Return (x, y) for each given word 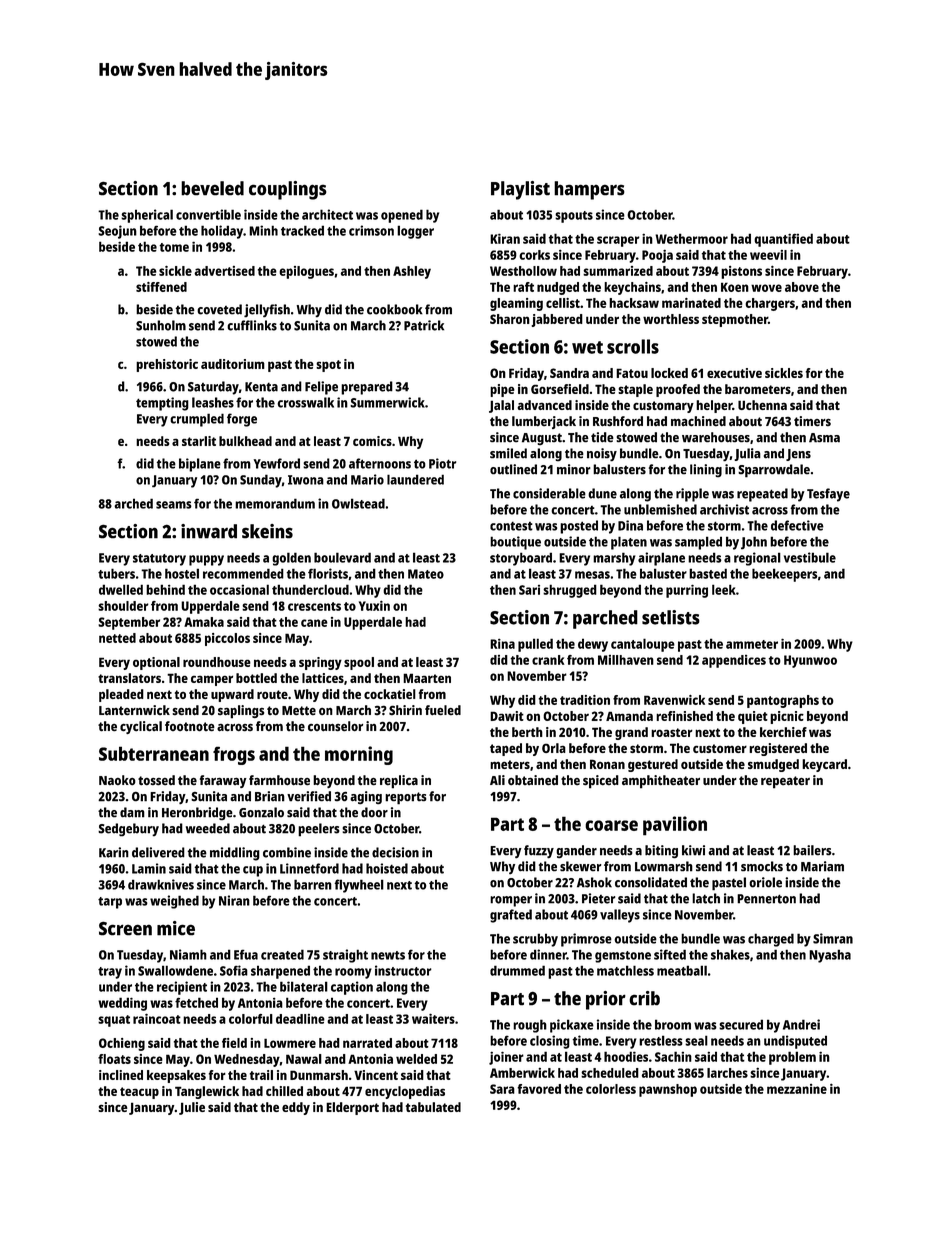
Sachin (673, 1056)
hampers (589, 190)
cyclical (141, 727)
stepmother (735, 320)
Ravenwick (674, 700)
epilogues (306, 272)
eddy (296, 1108)
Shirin (405, 710)
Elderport (352, 1108)
